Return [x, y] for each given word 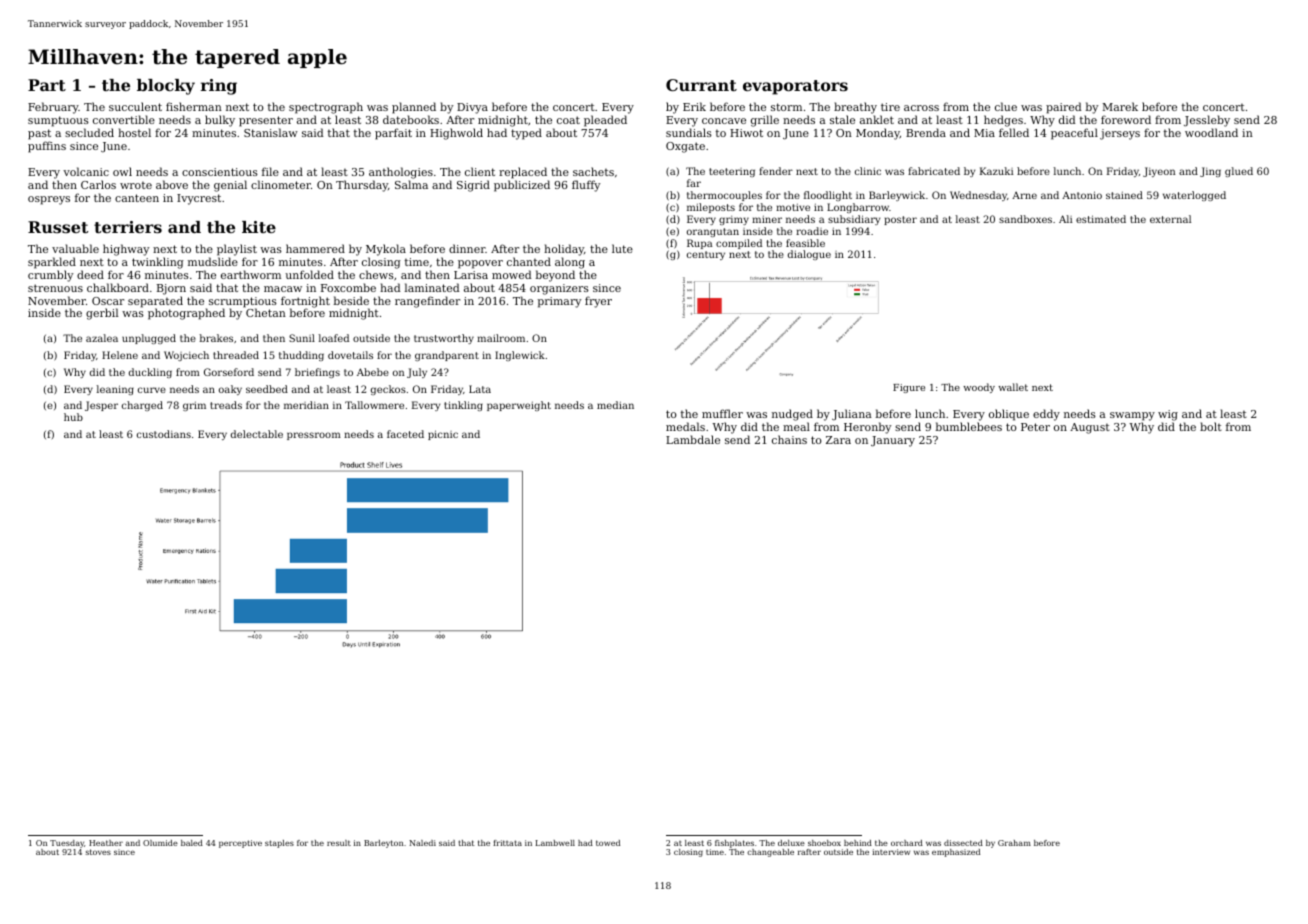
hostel [134, 132]
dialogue [809, 255]
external [1170, 219]
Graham [1014, 843]
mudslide [213, 261]
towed [608, 843]
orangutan [713, 232]
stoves [98, 852]
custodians [164, 434]
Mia [984, 133]
